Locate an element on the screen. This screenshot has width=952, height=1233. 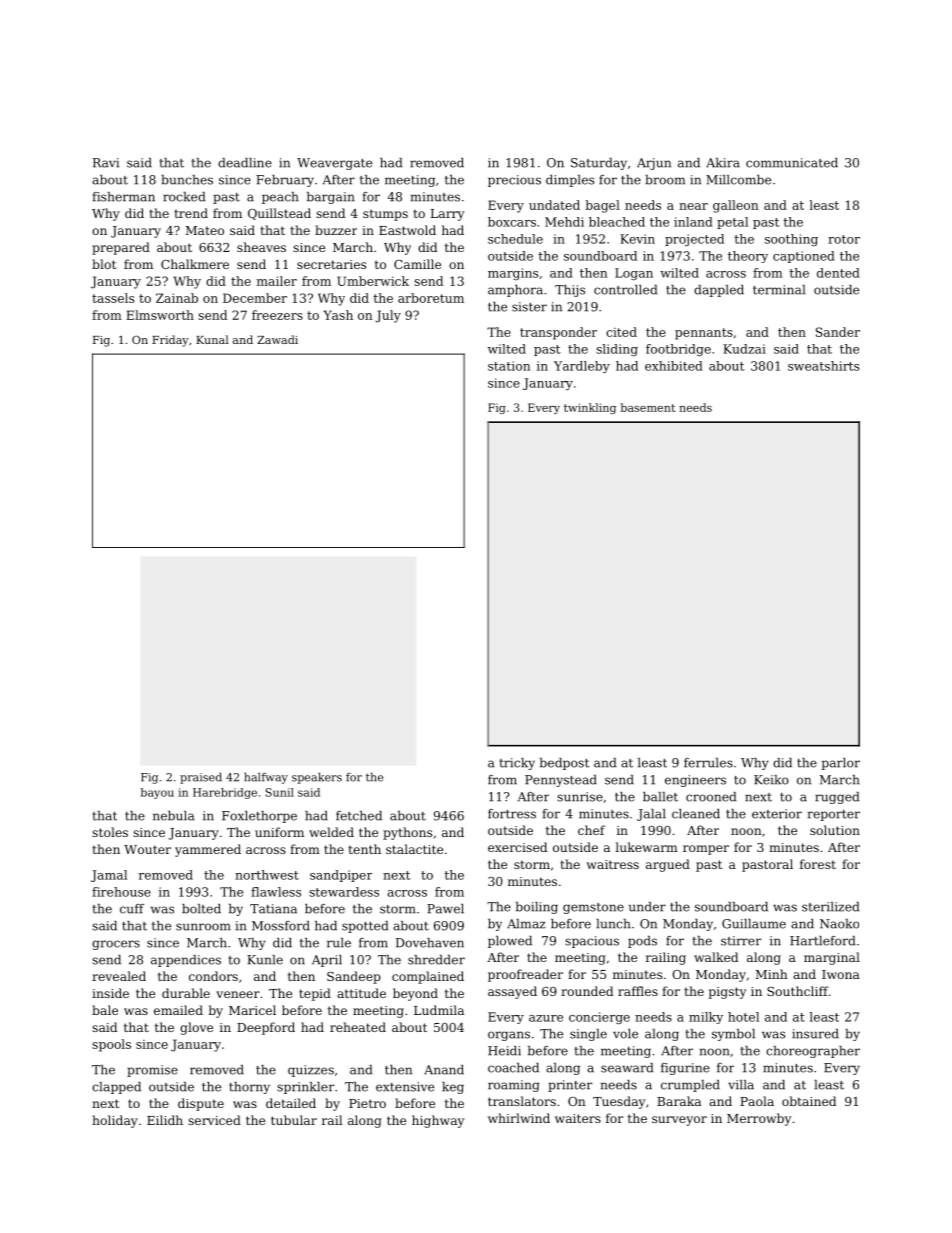
tricky is located at coordinates (517, 764).
